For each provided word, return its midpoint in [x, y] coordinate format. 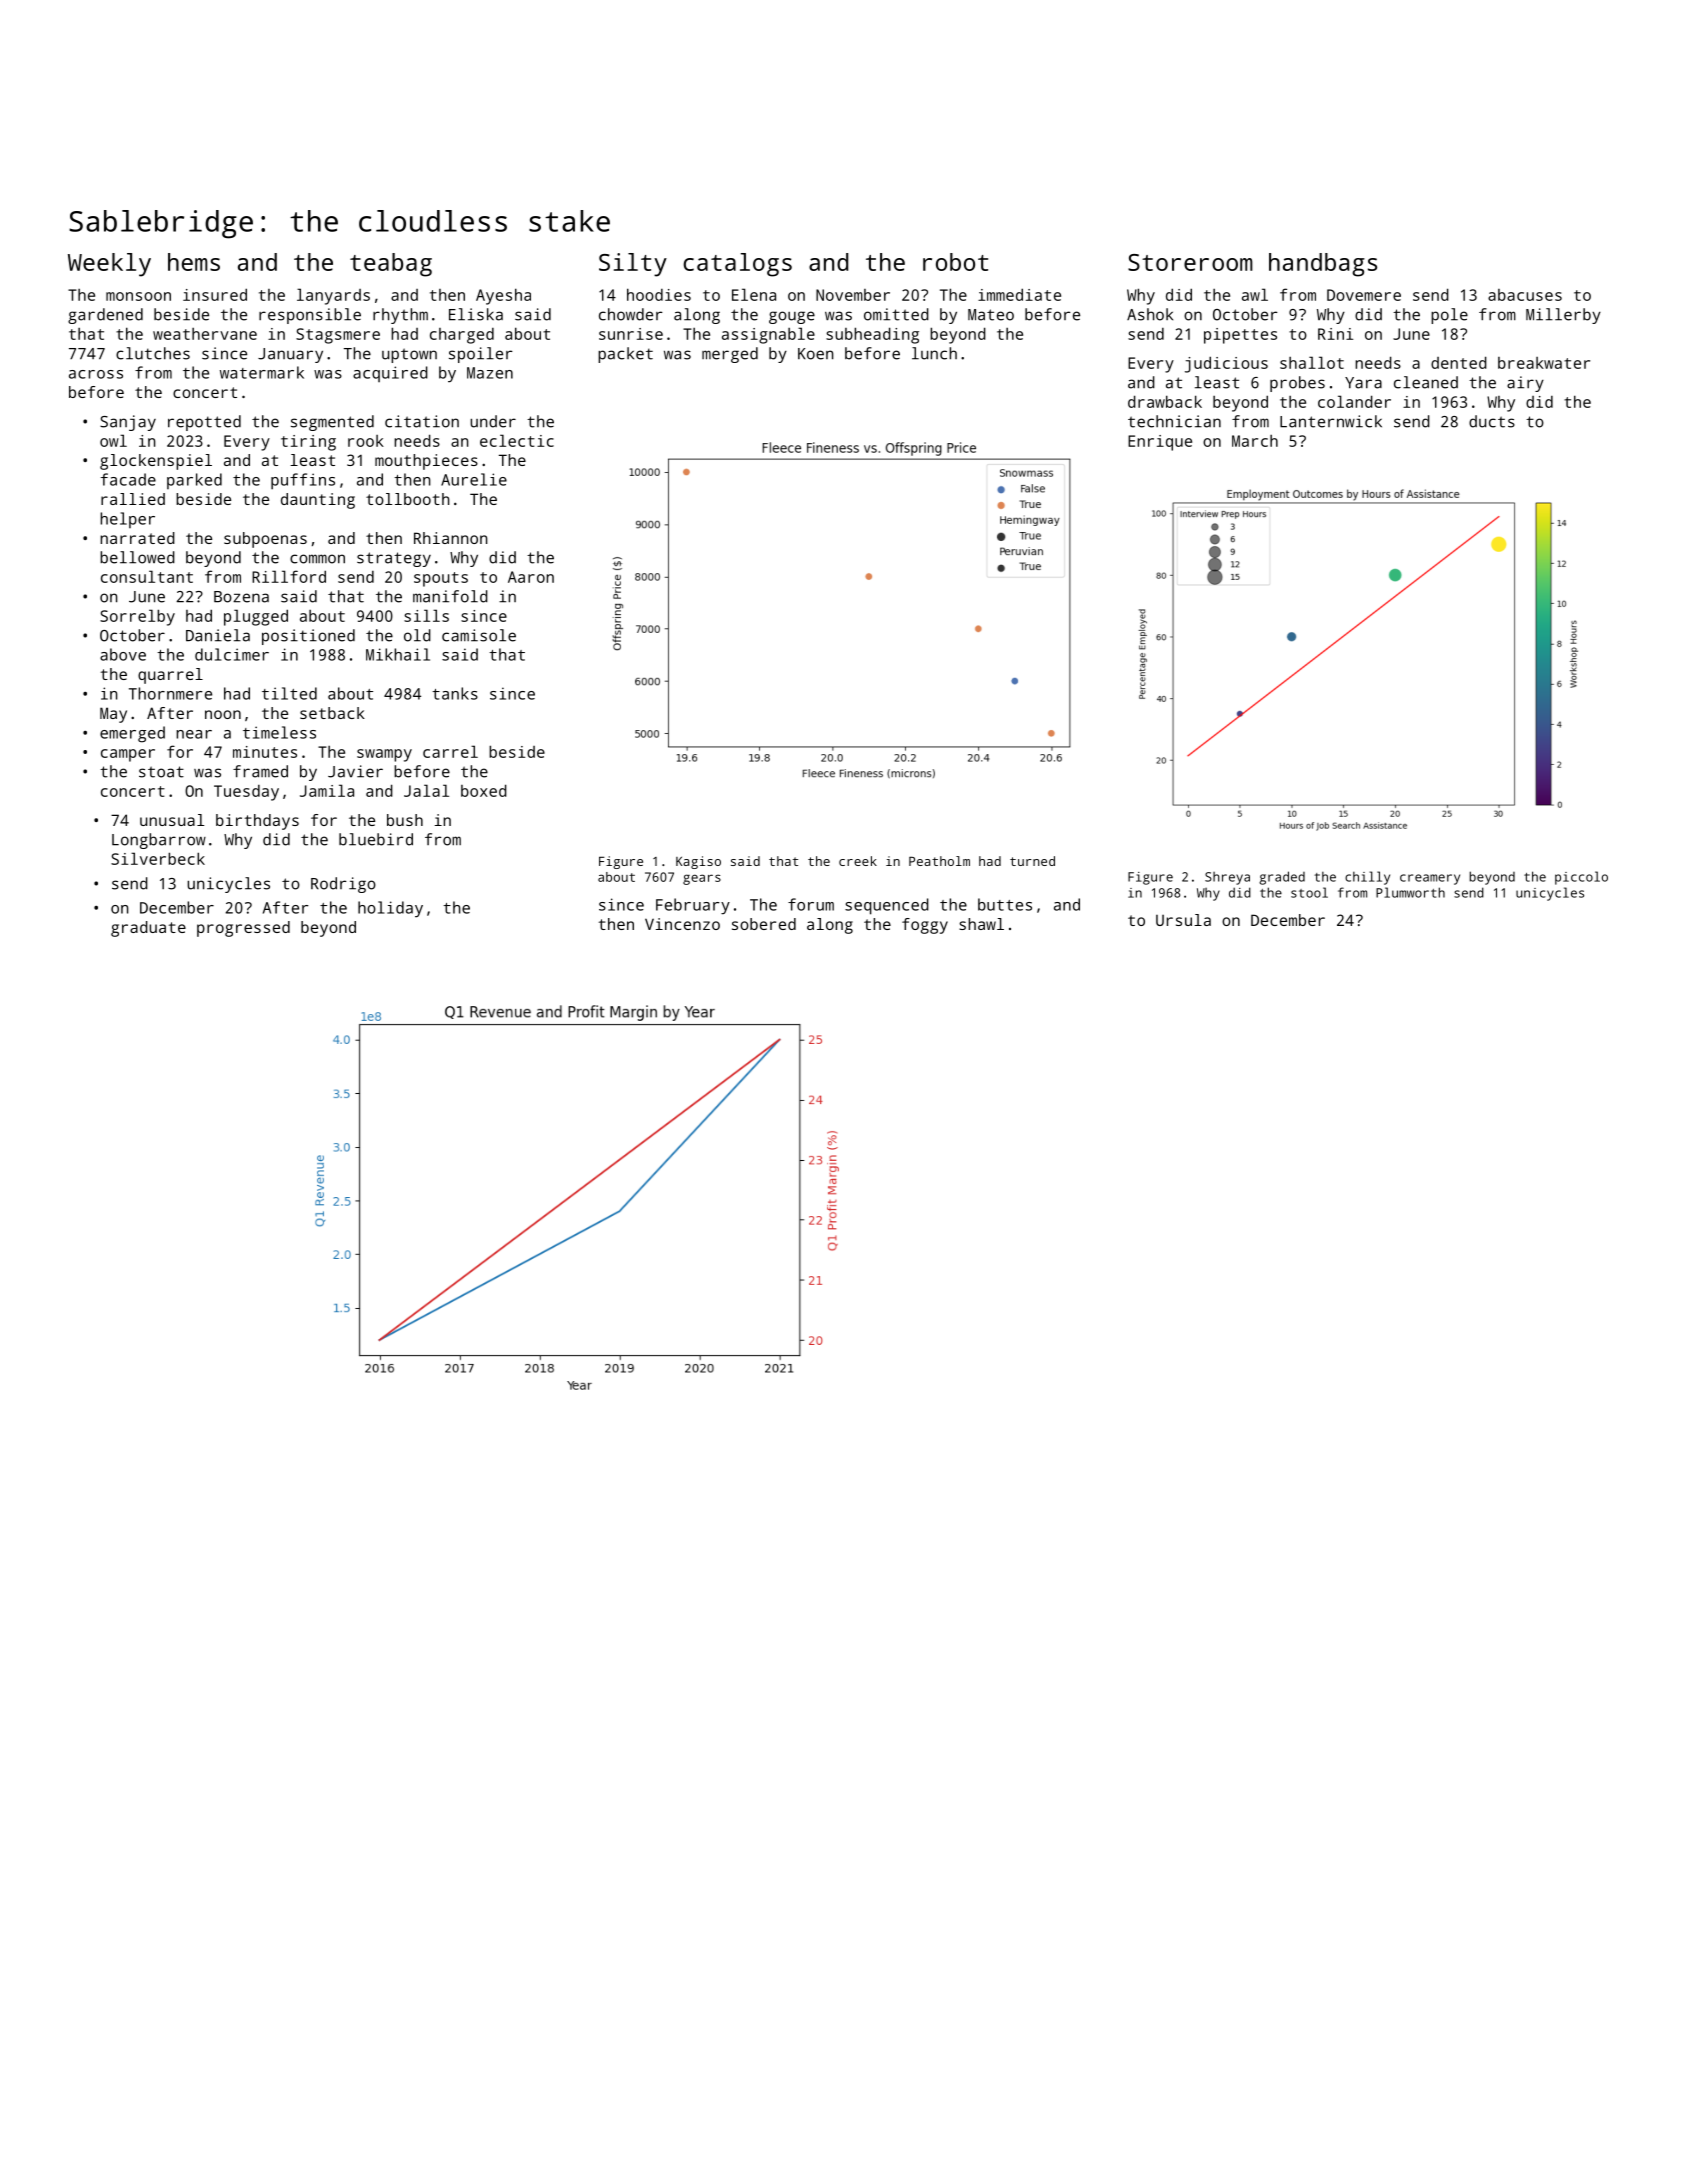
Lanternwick [1331, 421]
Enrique [1160, 443]
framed [260, 771]
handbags [1323, 265]
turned [1032, 861]
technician [1174, 421]
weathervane [205, 334]
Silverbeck [158, 858]
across [96, 374]
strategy [394, 559]
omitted [896, 314]
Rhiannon [451, 538]
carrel [450, 751]
